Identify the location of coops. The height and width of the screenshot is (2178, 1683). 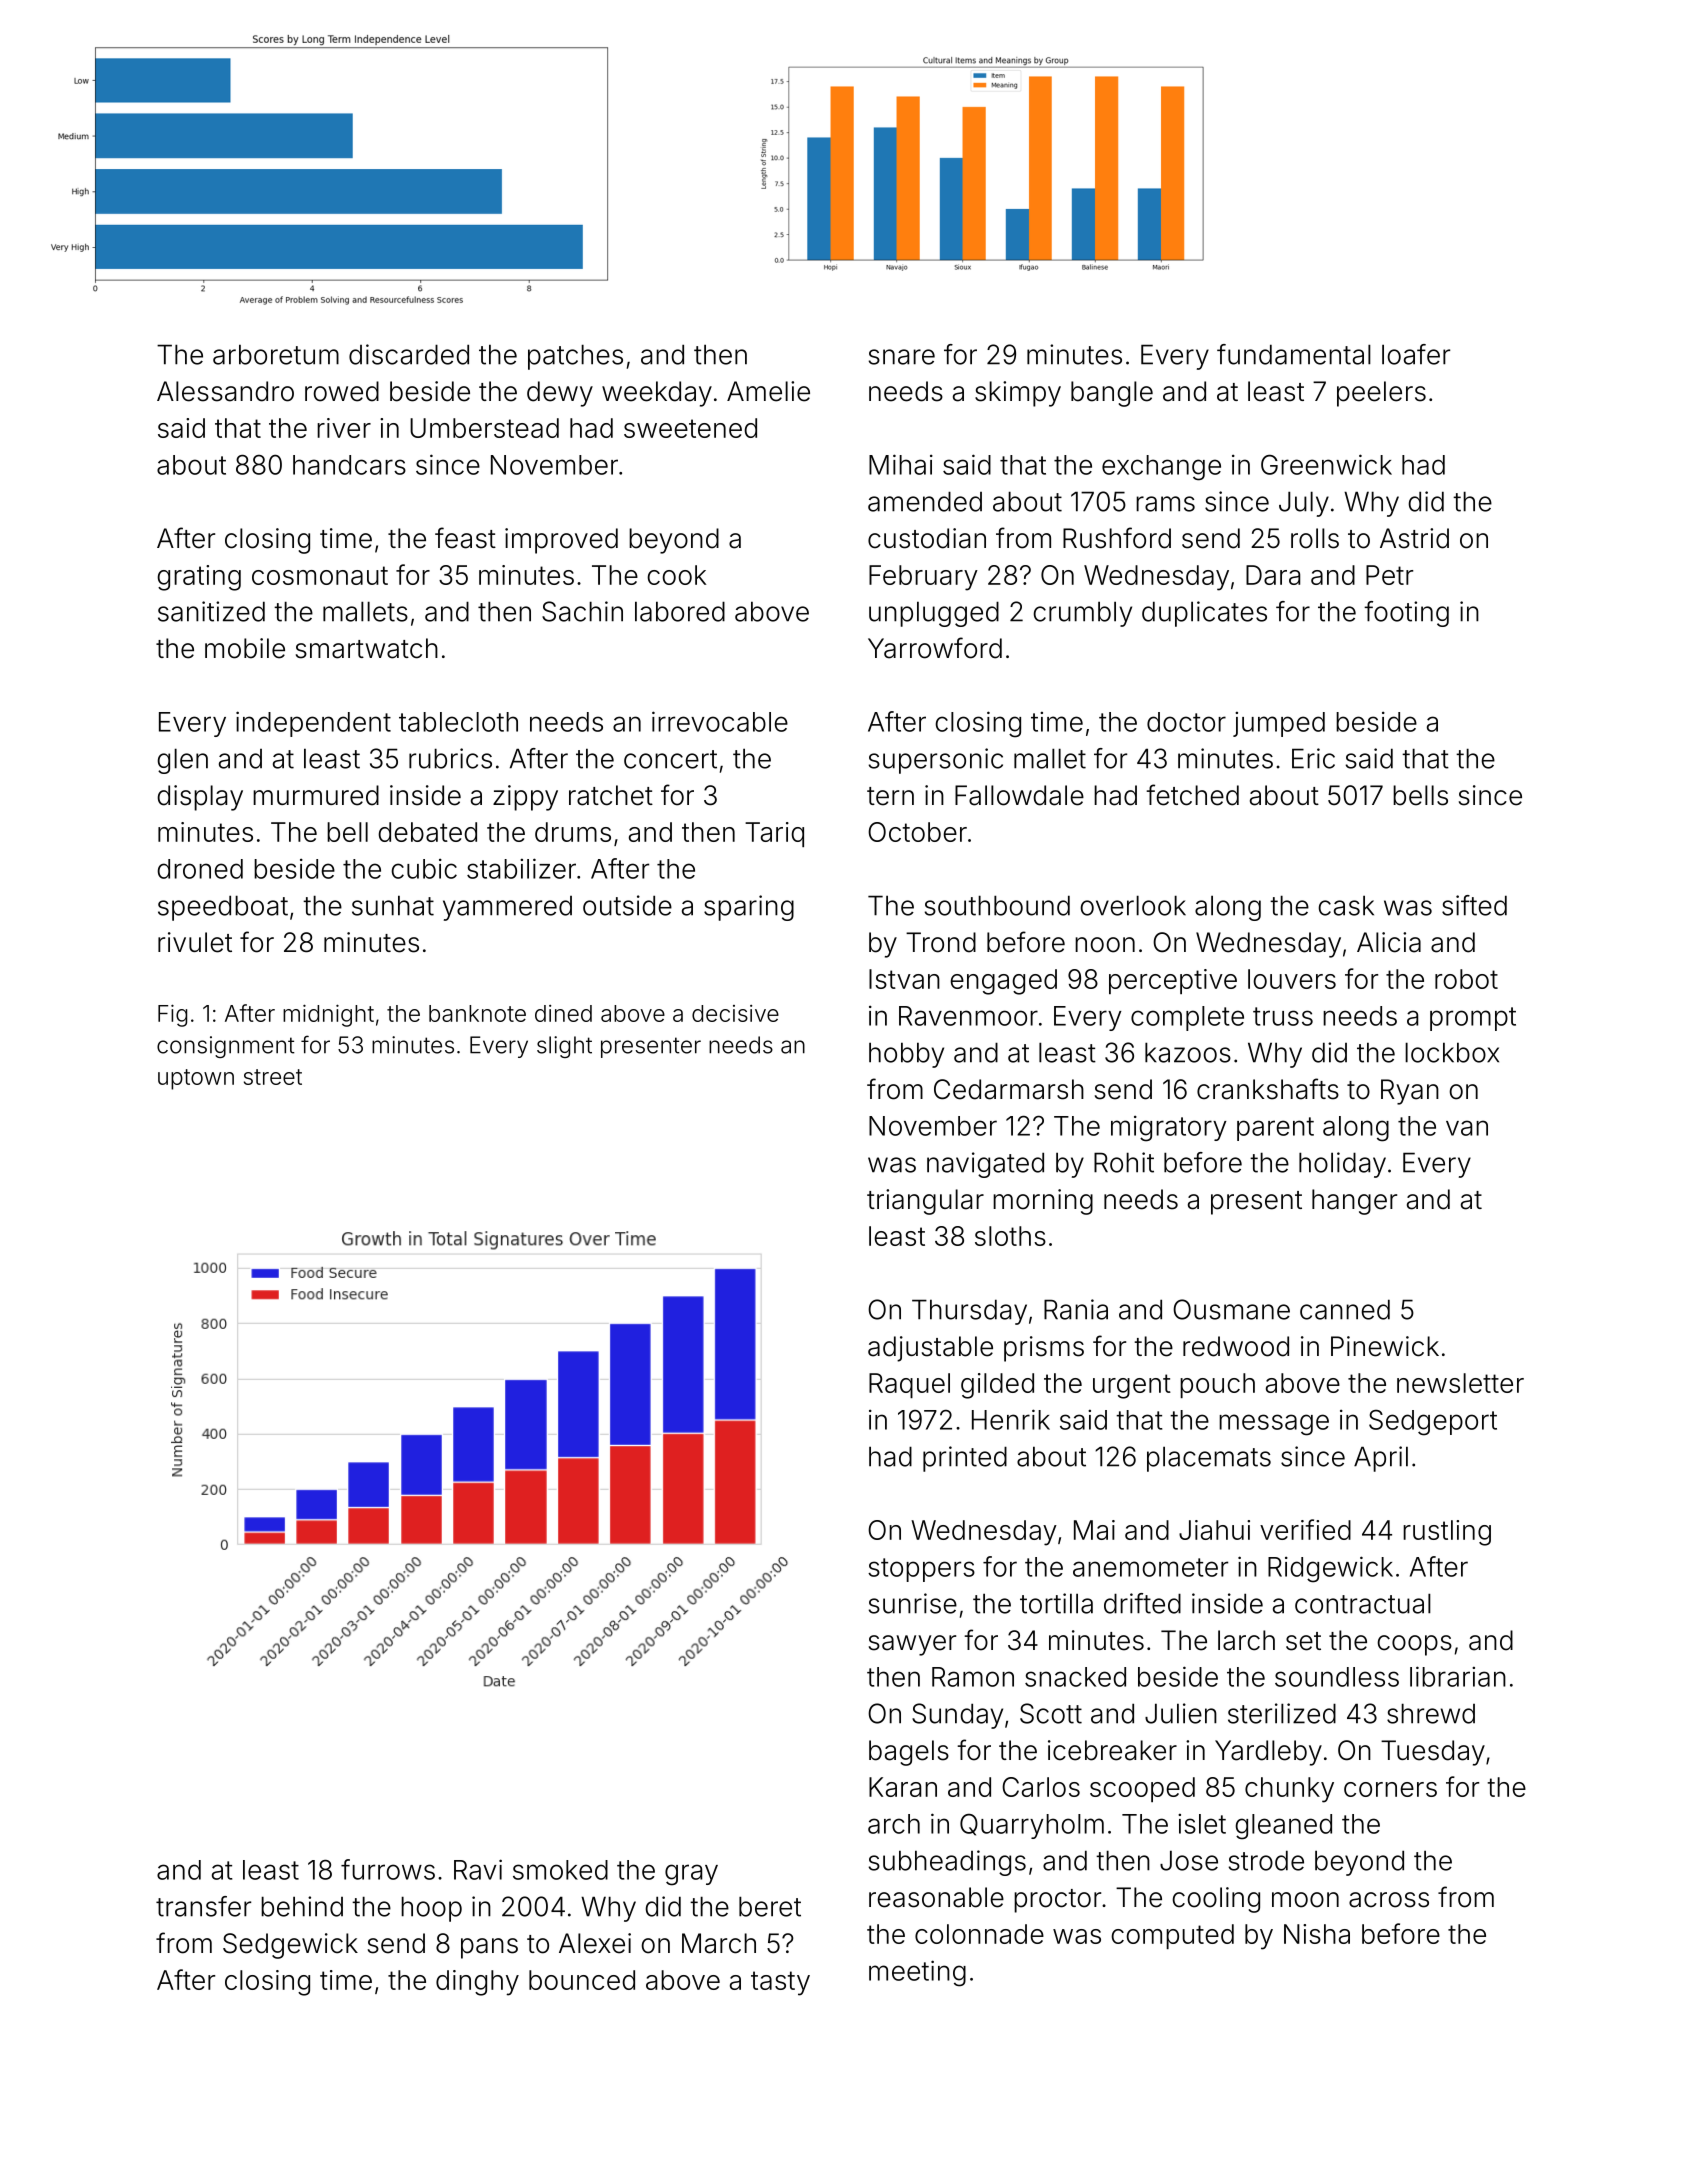
(1414, 1645).
